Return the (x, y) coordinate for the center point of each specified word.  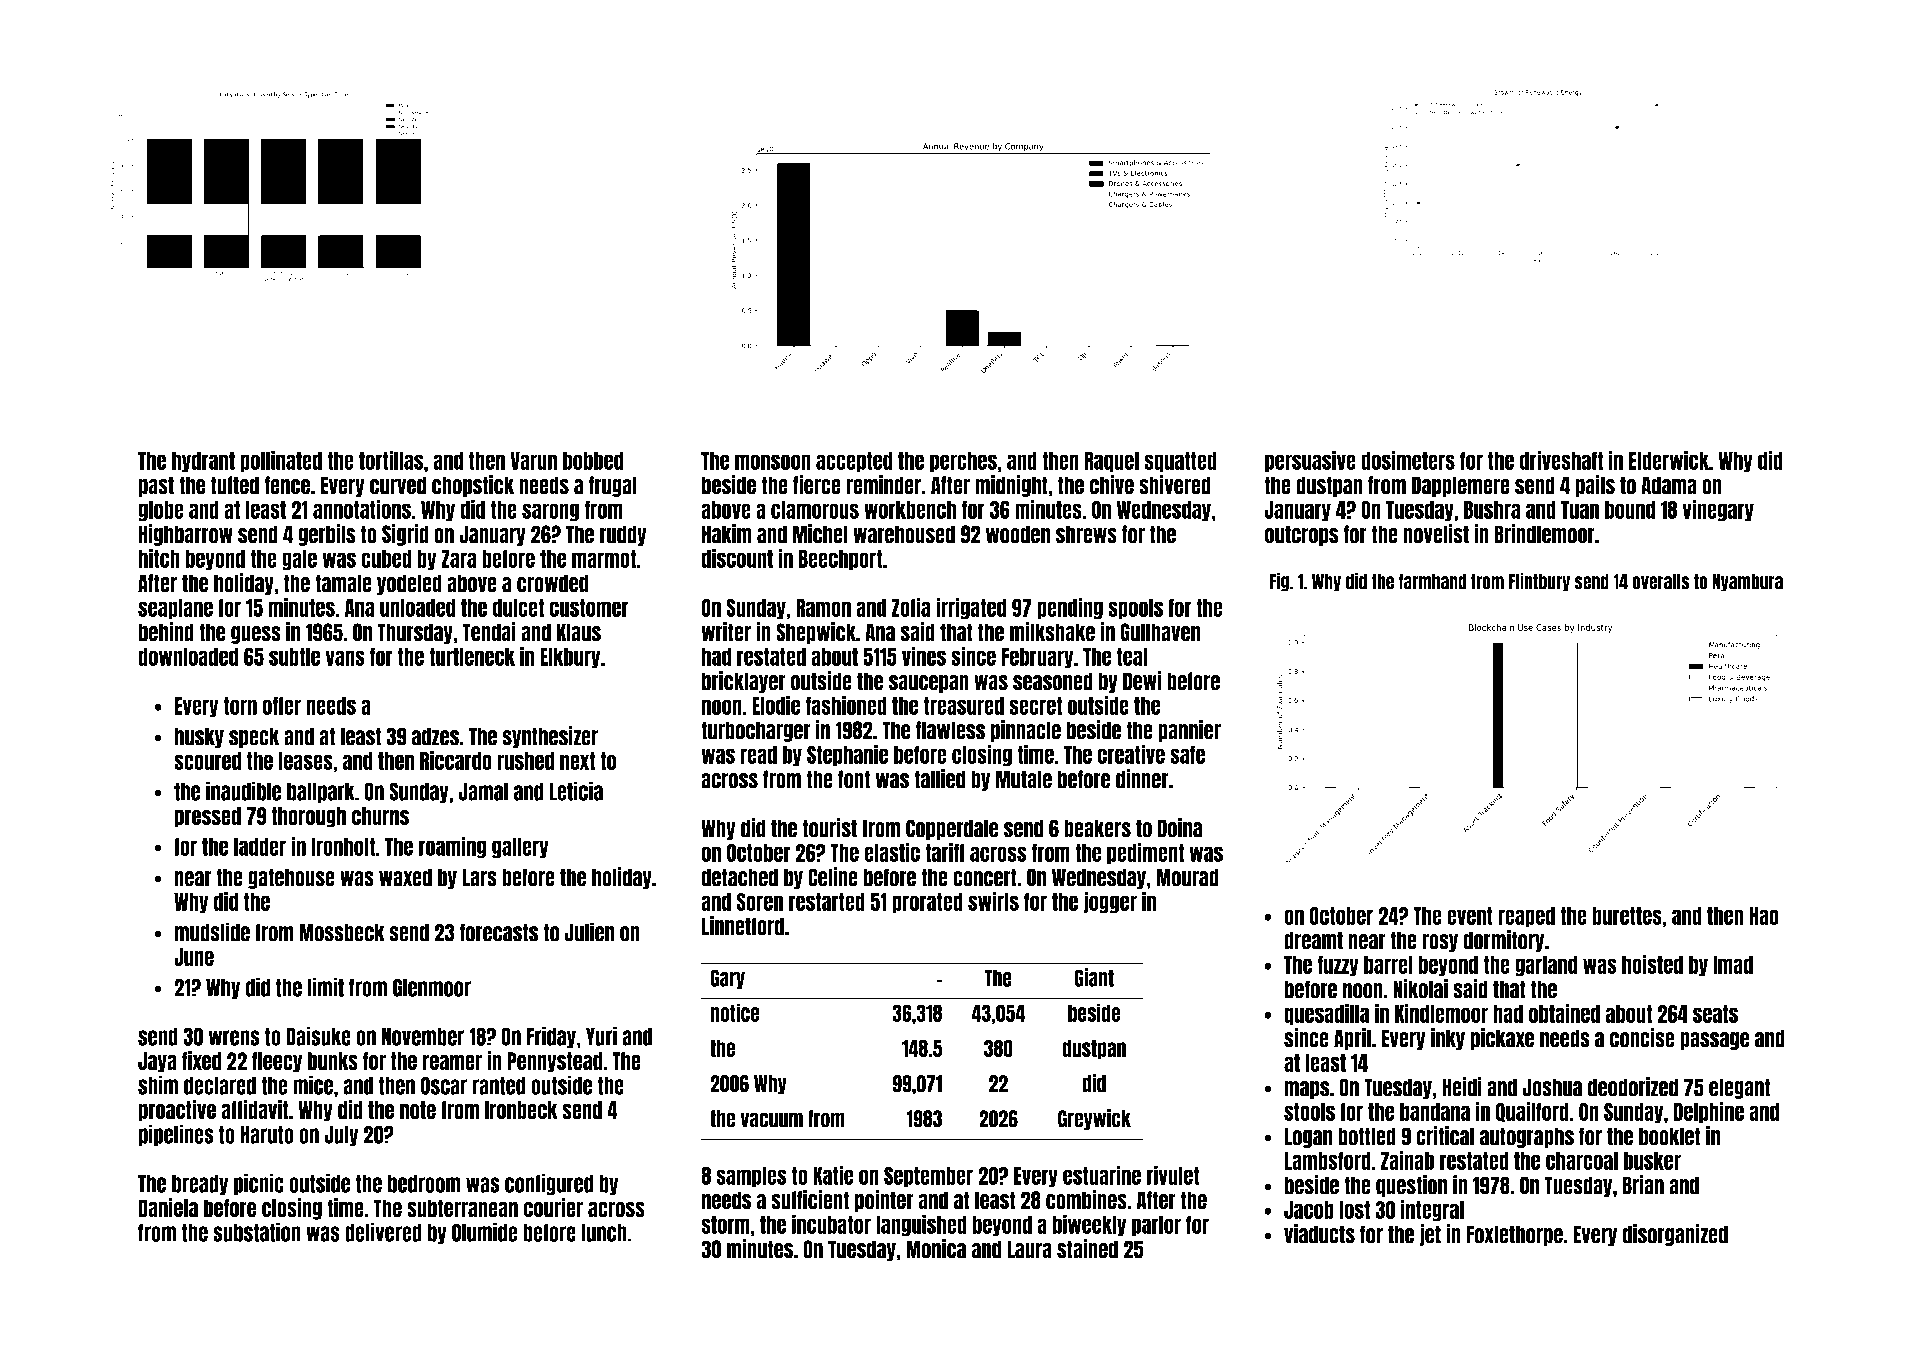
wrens (234, 1038)
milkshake (1052, 632)
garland (1546, 966)
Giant (1094, 977)
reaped (1526, 917)
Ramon (823, 608)
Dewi (1142, 681)
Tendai (489, 632)
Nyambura (1747, 583)
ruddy (623, 535)
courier (553, 1208)
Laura (1029, 1249)
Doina (1180, 828)
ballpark (321, 792)
